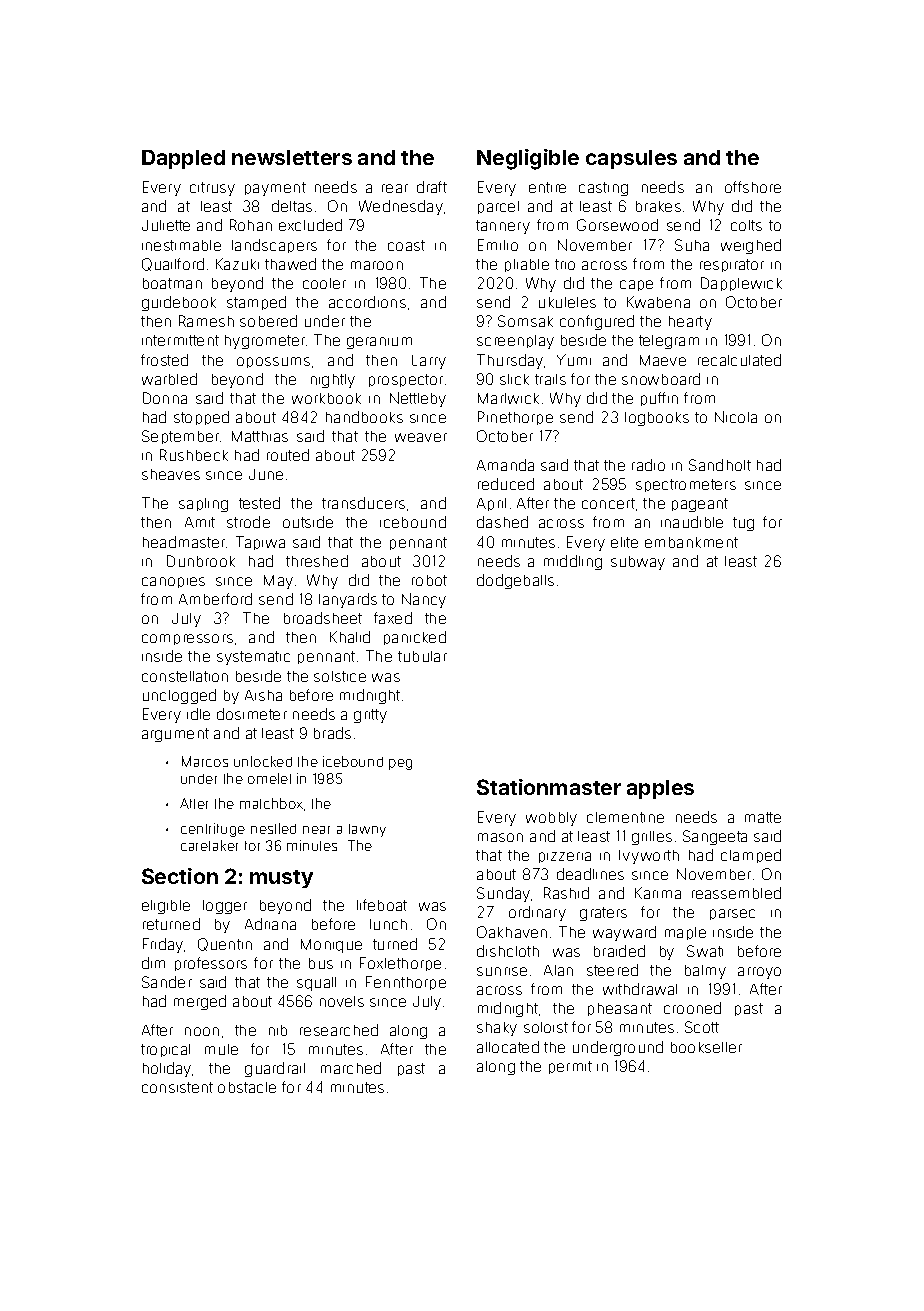 The height and width of the image is (1311, 924). What do you see at coordinates (491, 504) in the image?
I see `April` at bounding box center [491, 504].
